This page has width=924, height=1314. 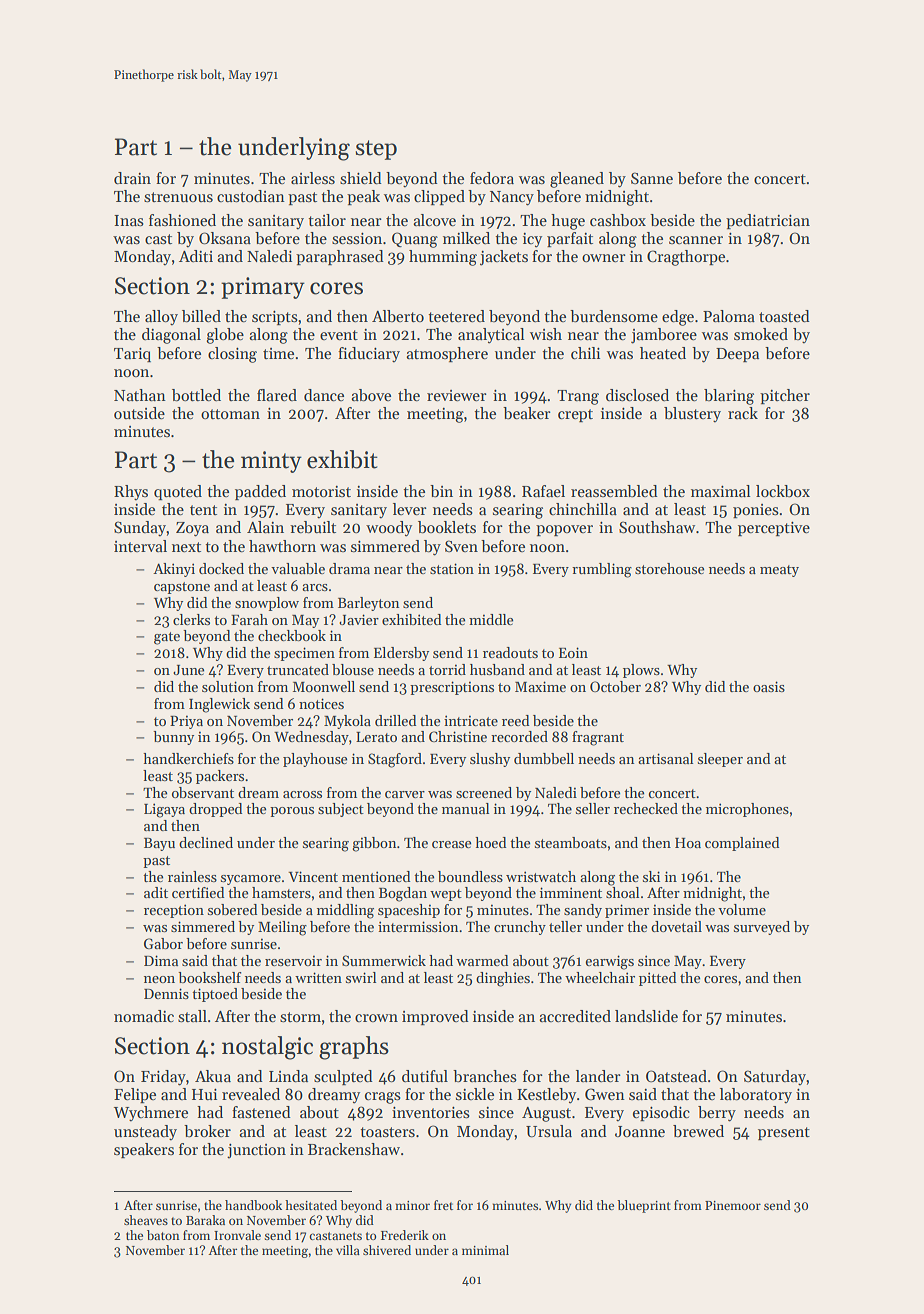 I want to click on analytical, so click(x=491, y=336).
